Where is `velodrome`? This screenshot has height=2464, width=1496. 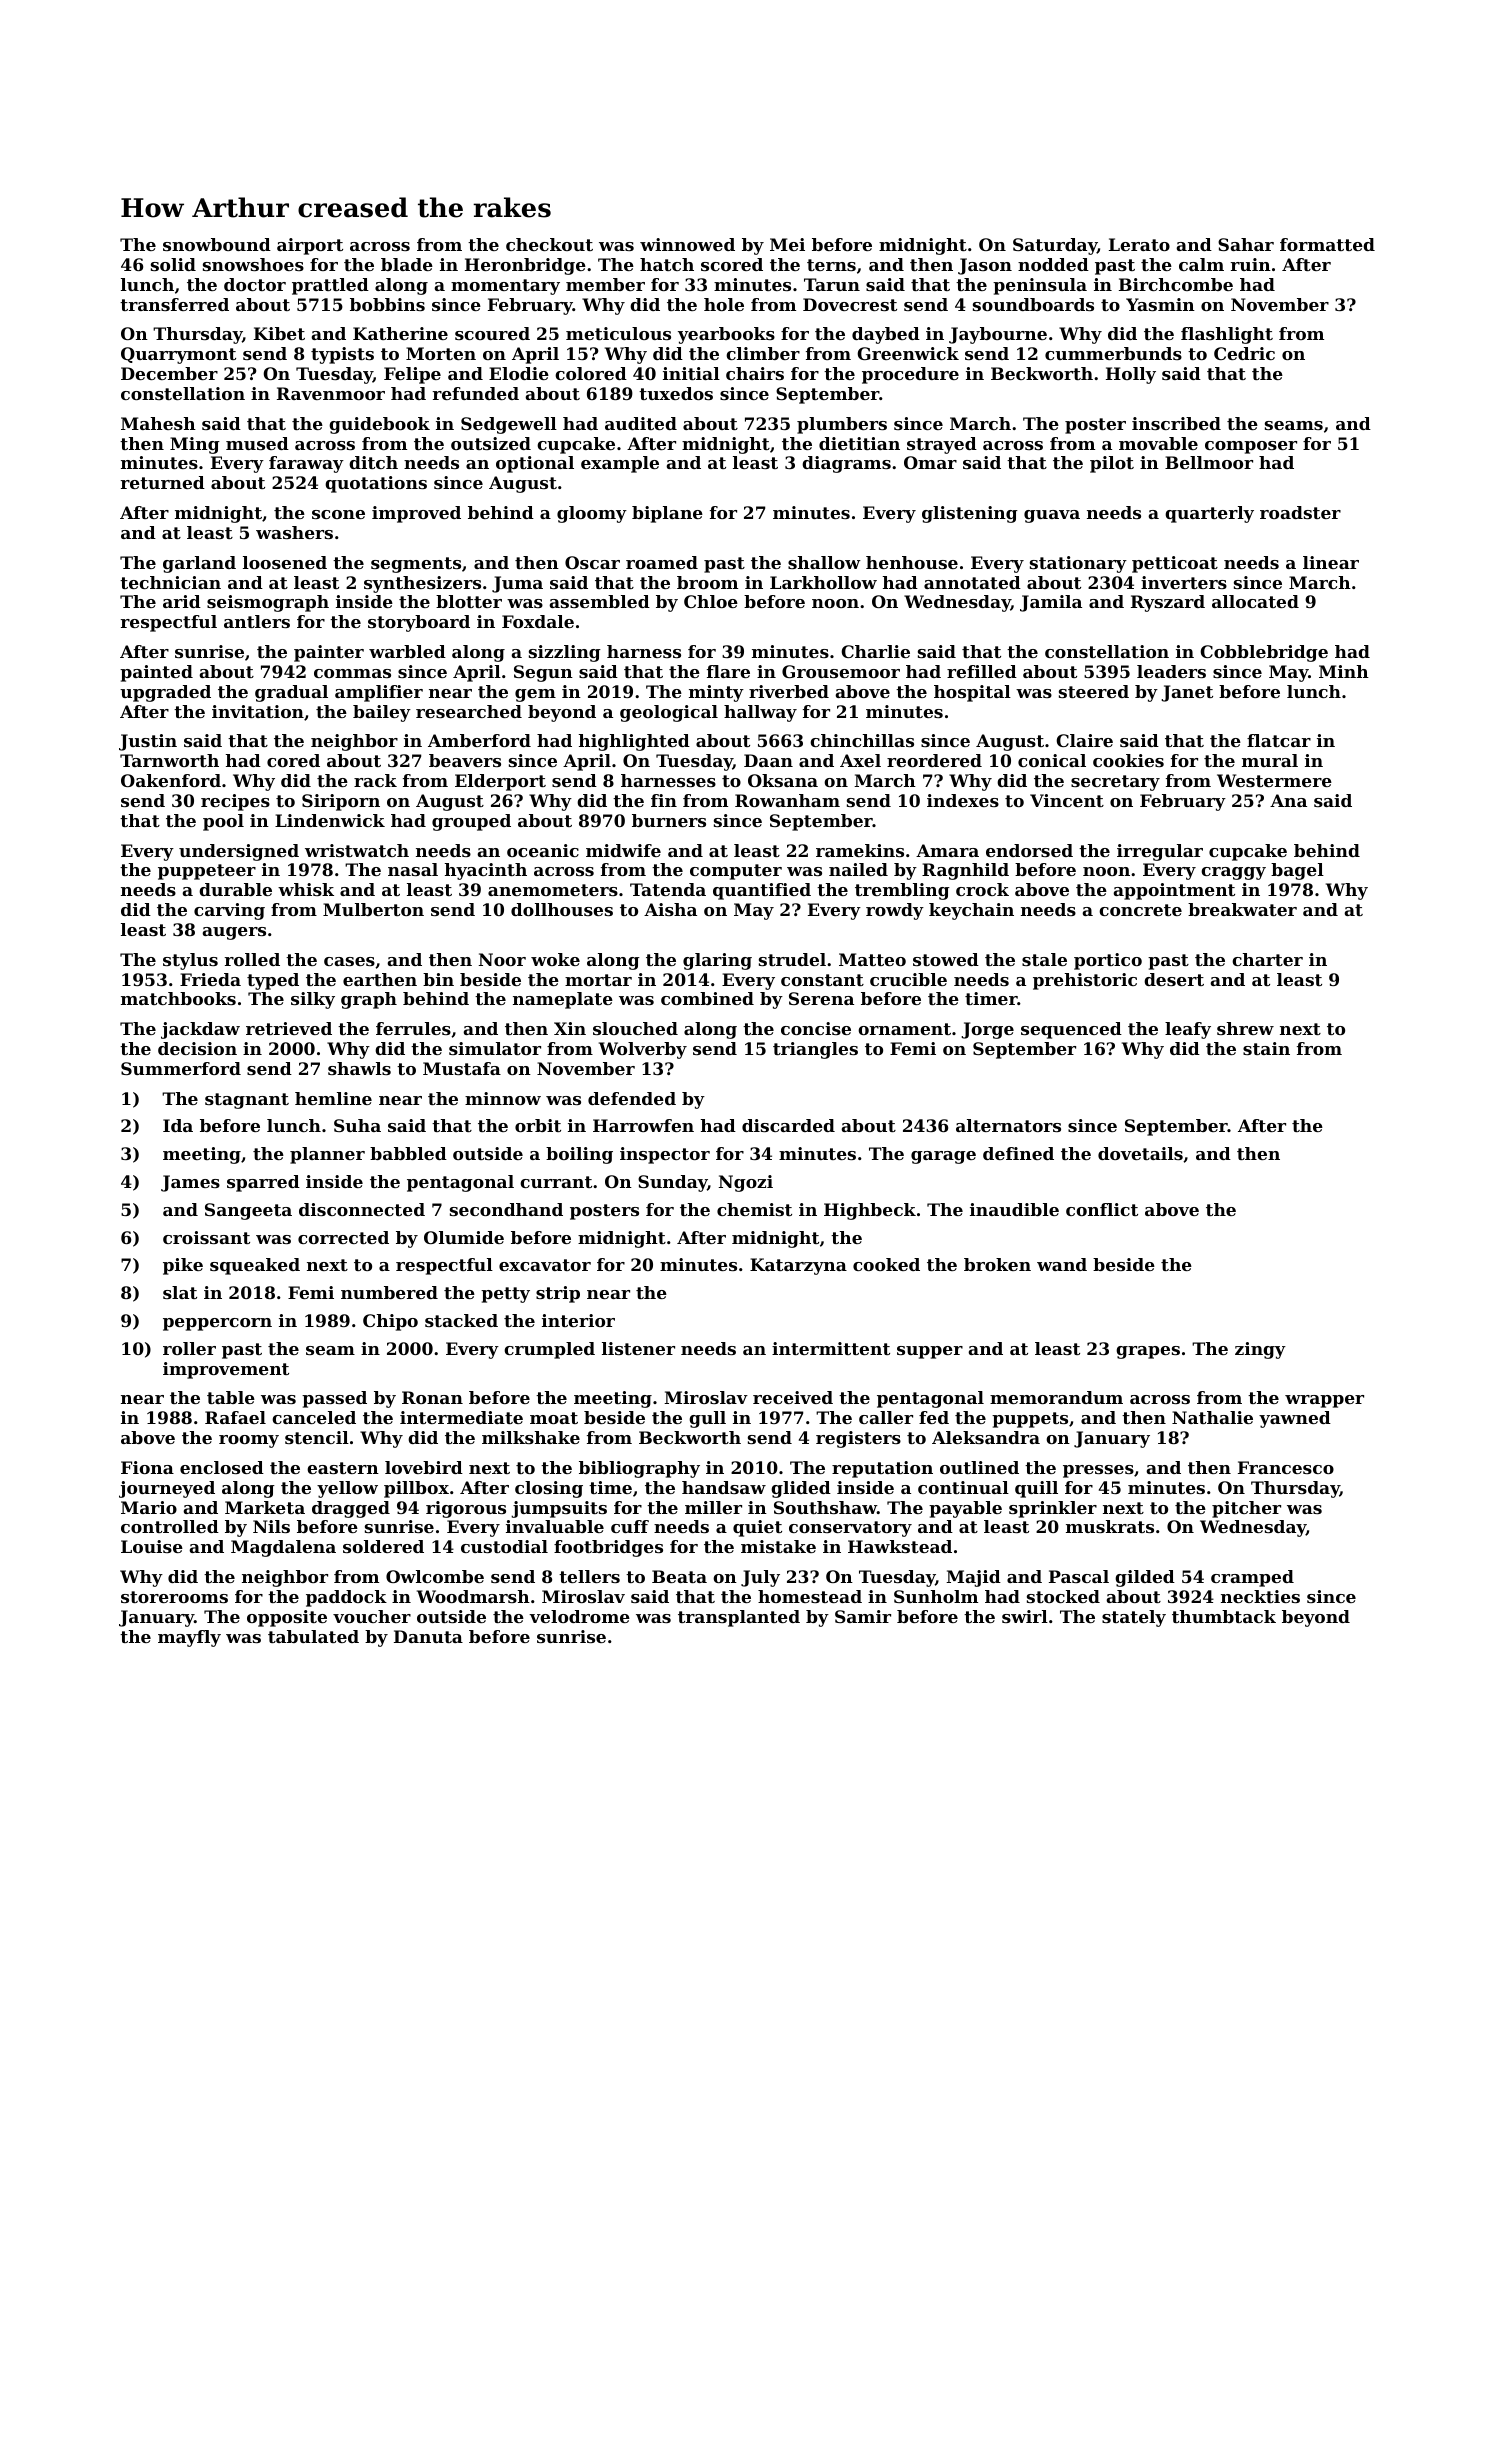
velodrome is located at coordinates (579, 1616).
